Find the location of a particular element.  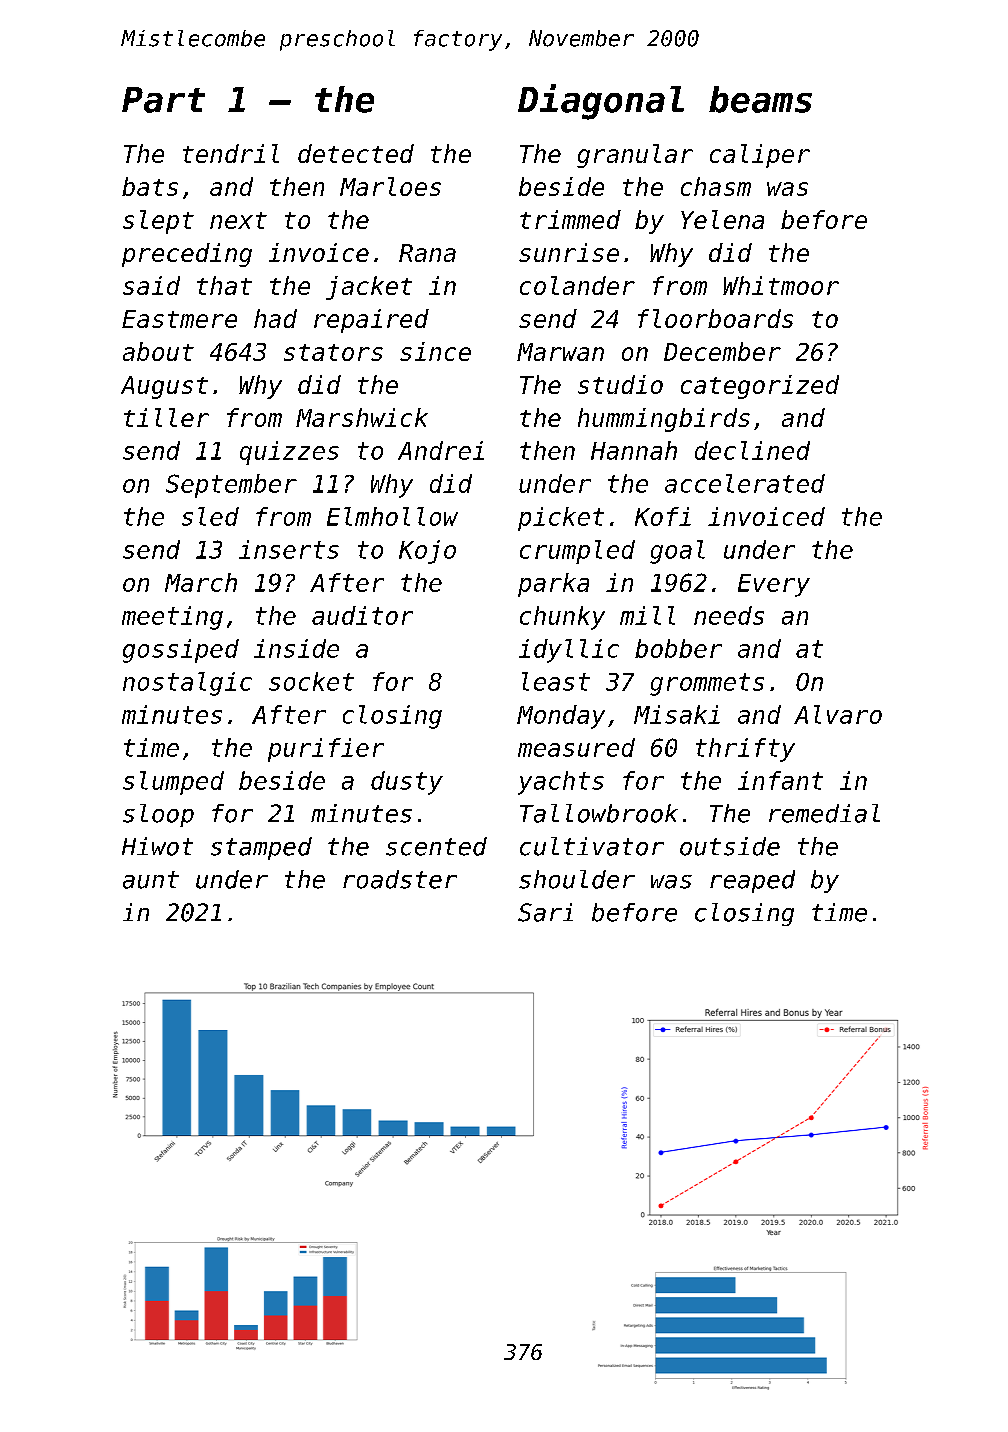

since is located at coordinates (435, 351).
